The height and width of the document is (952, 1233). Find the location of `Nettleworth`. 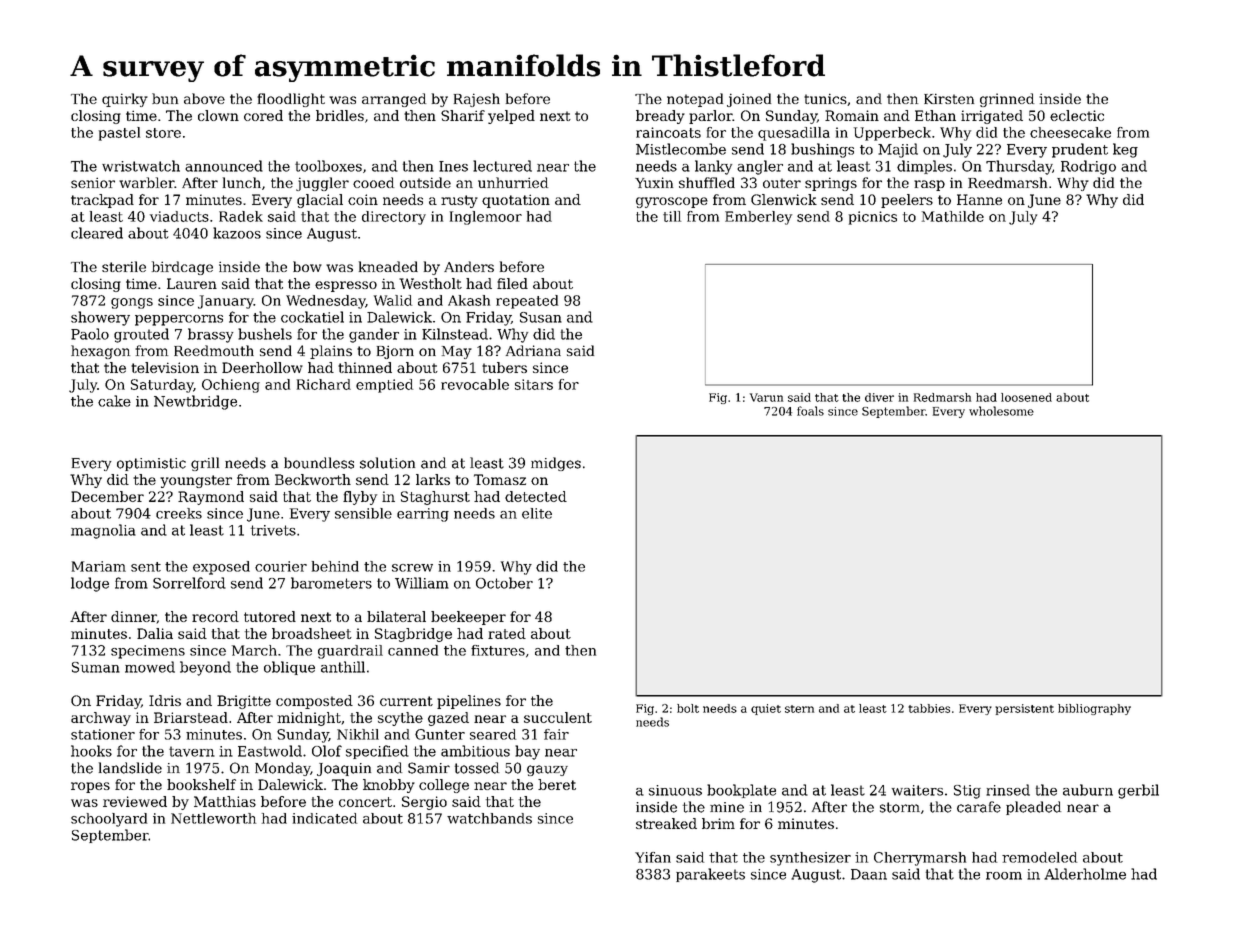

Nettleworth is located at coordinates (213, 818).
